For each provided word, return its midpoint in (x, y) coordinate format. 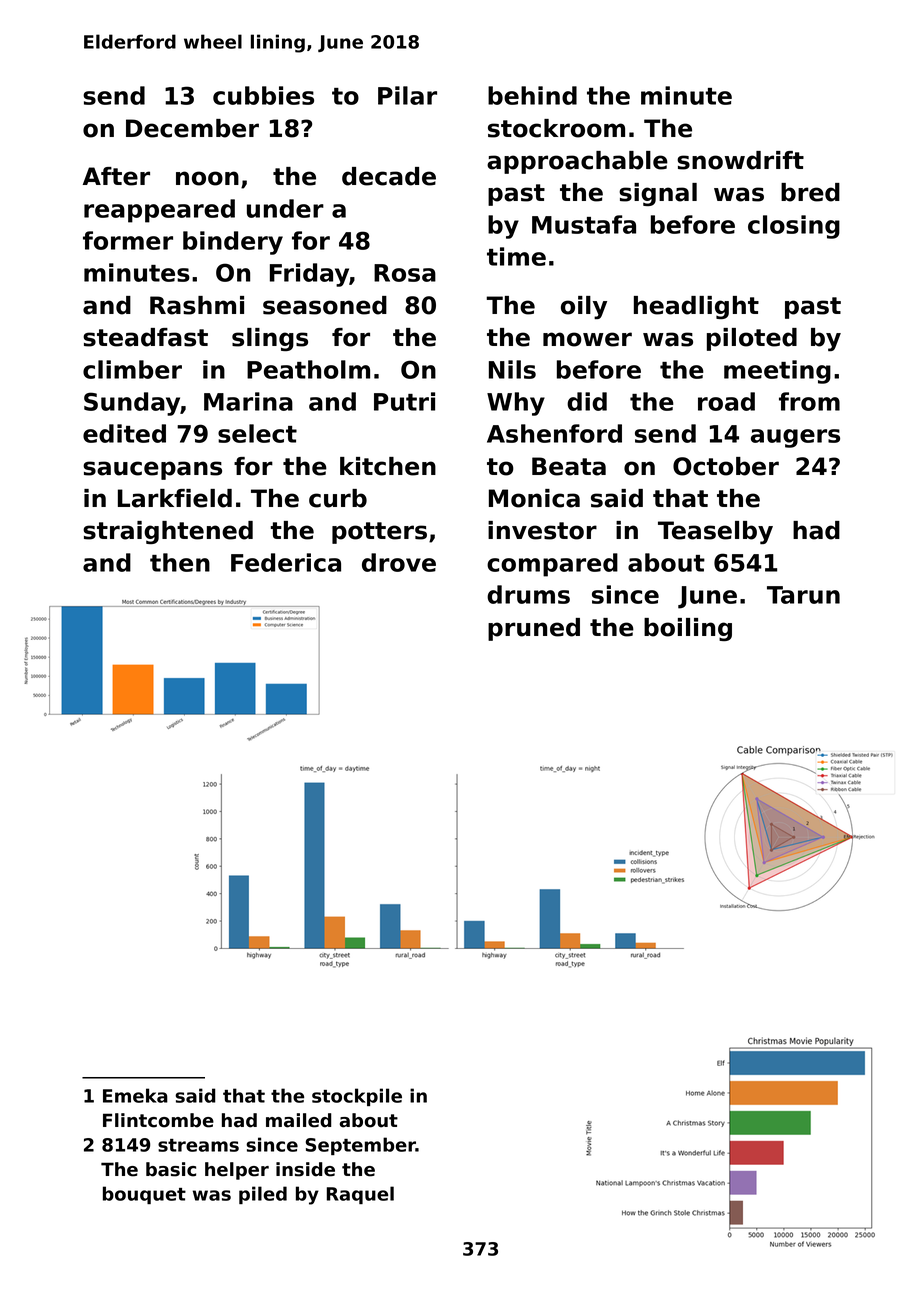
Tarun (803, 595)
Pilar (407, 95)
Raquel (360, 1195)
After (116, 176)
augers (795, 438)
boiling (688, 629)
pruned (534, 629)
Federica (286, 562)
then (180, 562)
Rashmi (197, 305)
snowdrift (740, 160)
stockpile (357, 1097)
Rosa (405, 273)
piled (263, 1195)
